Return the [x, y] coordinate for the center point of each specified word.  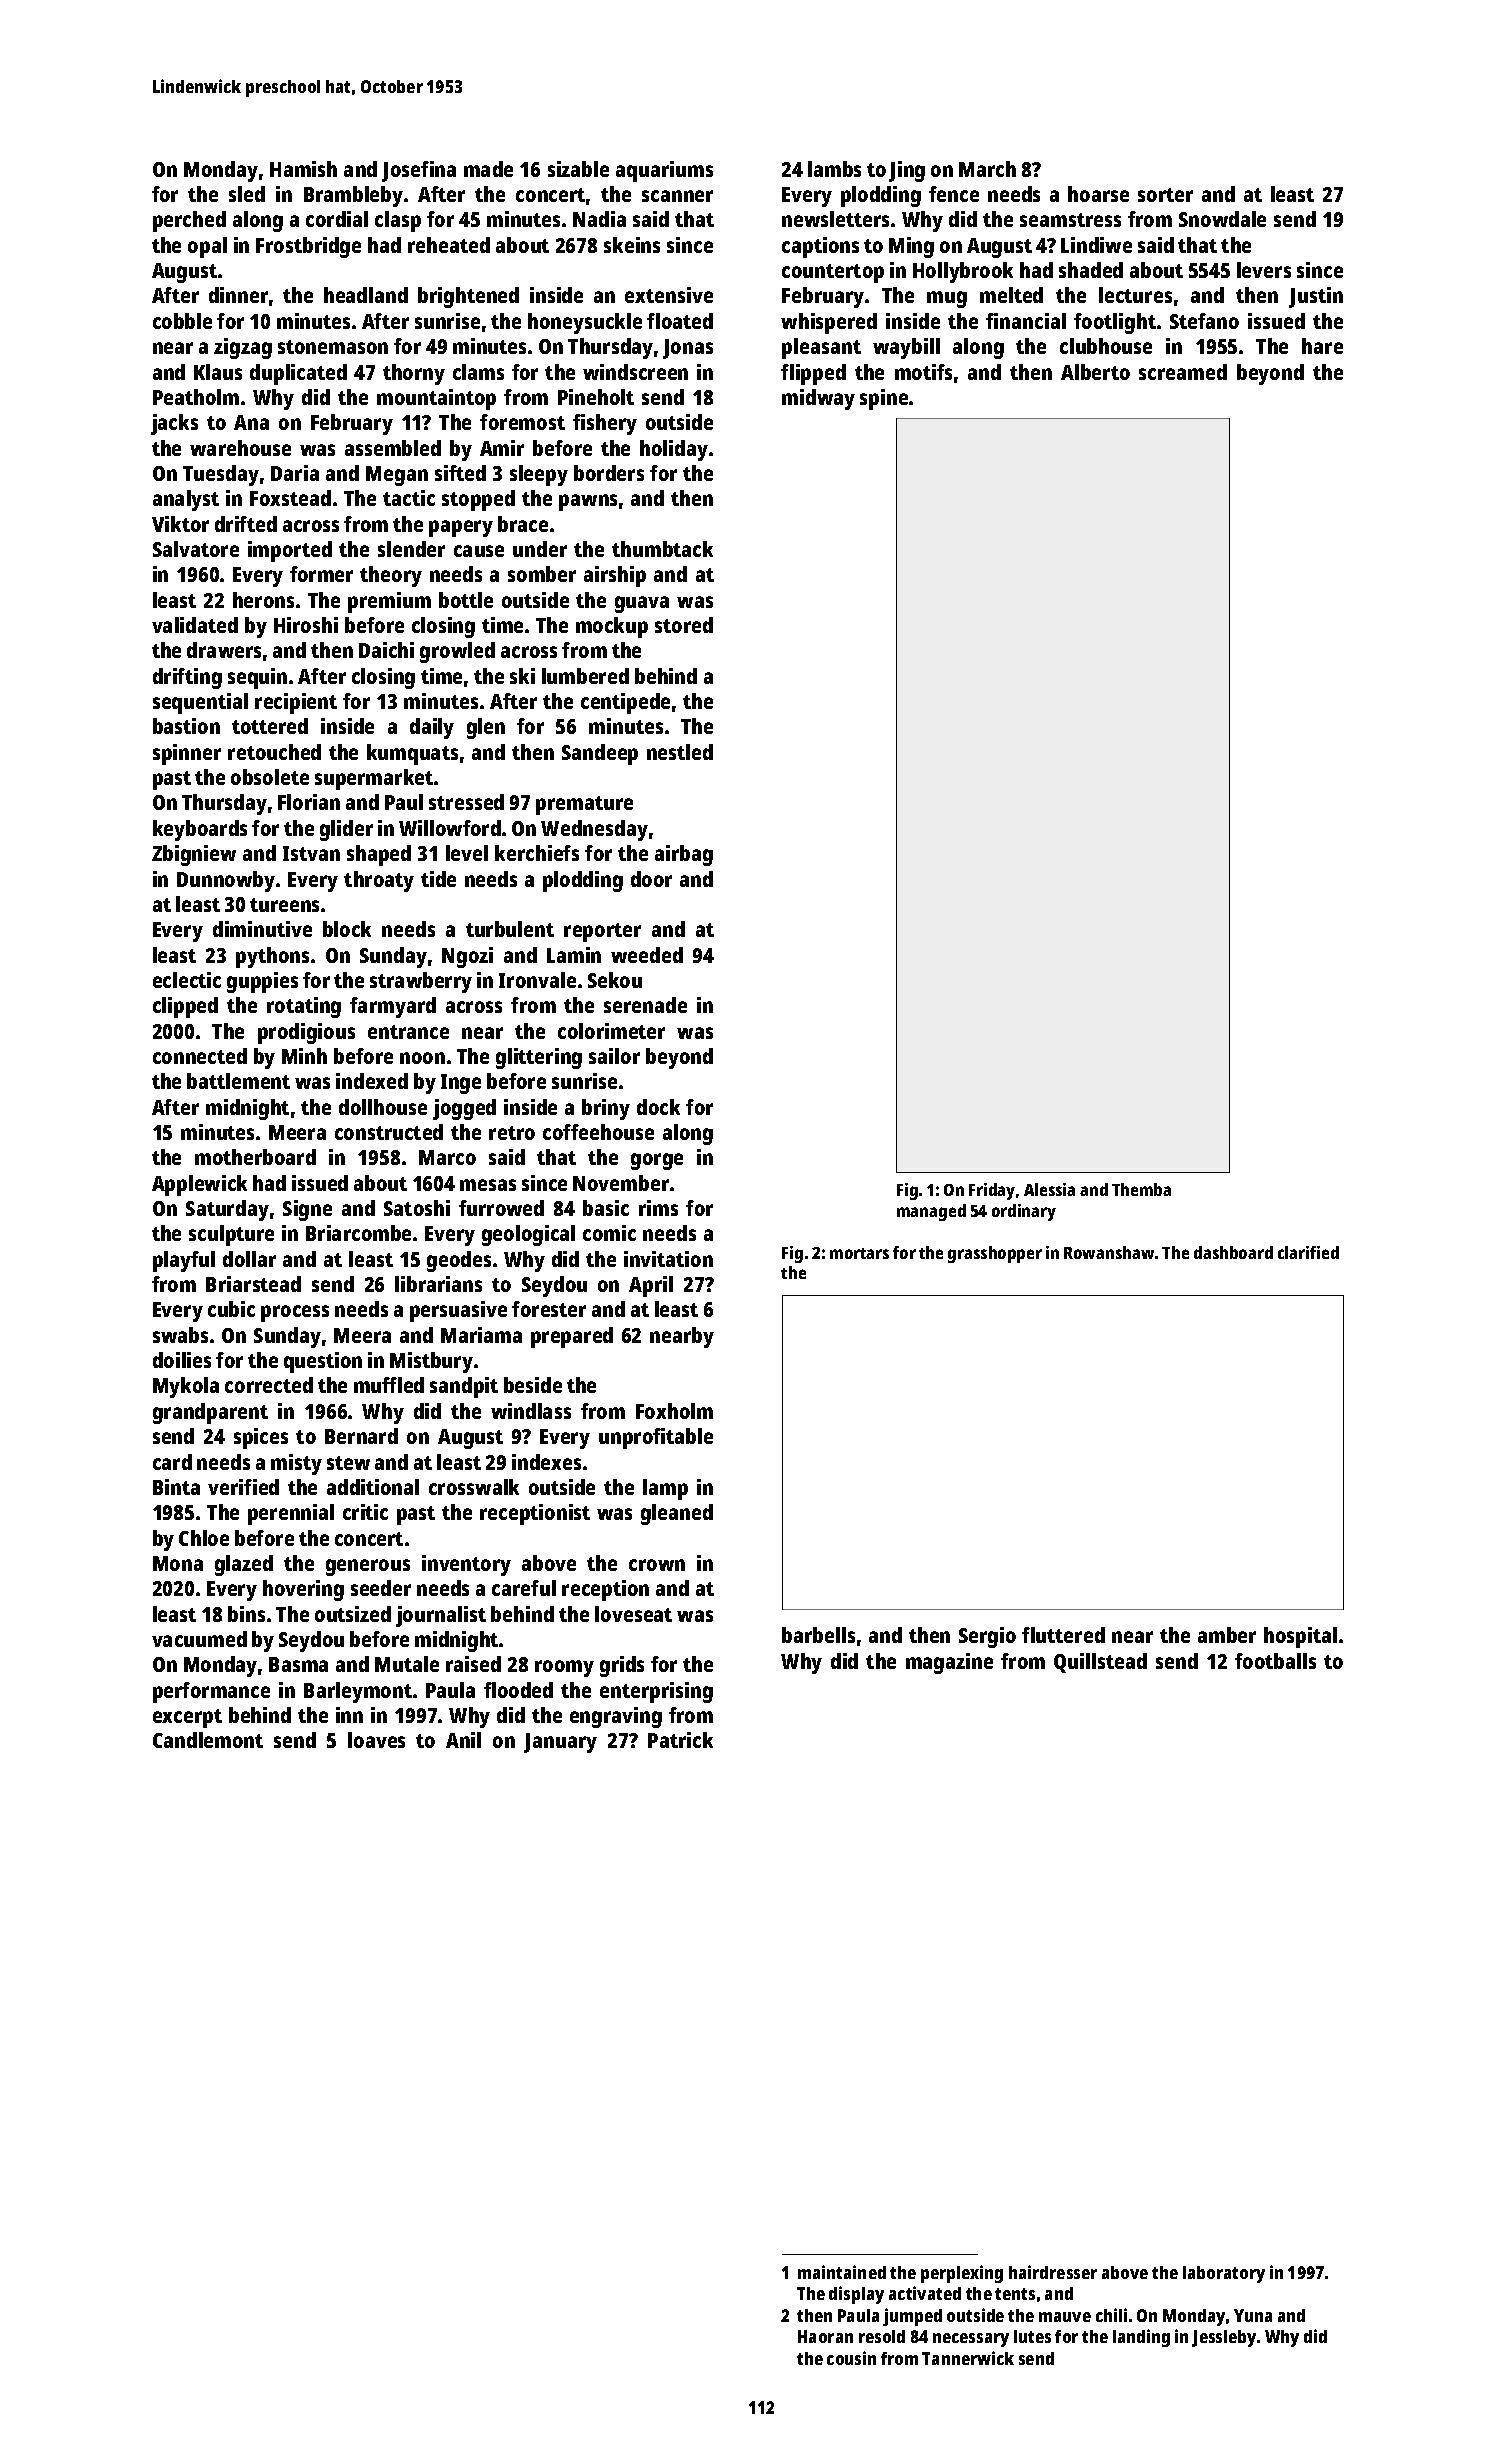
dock [658, 1107]
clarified [1308, 1252]
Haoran [825, 2336]
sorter [1165, 195]
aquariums [664, 171]
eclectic [187, 980]
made [488, 169]
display [856, 2295]
